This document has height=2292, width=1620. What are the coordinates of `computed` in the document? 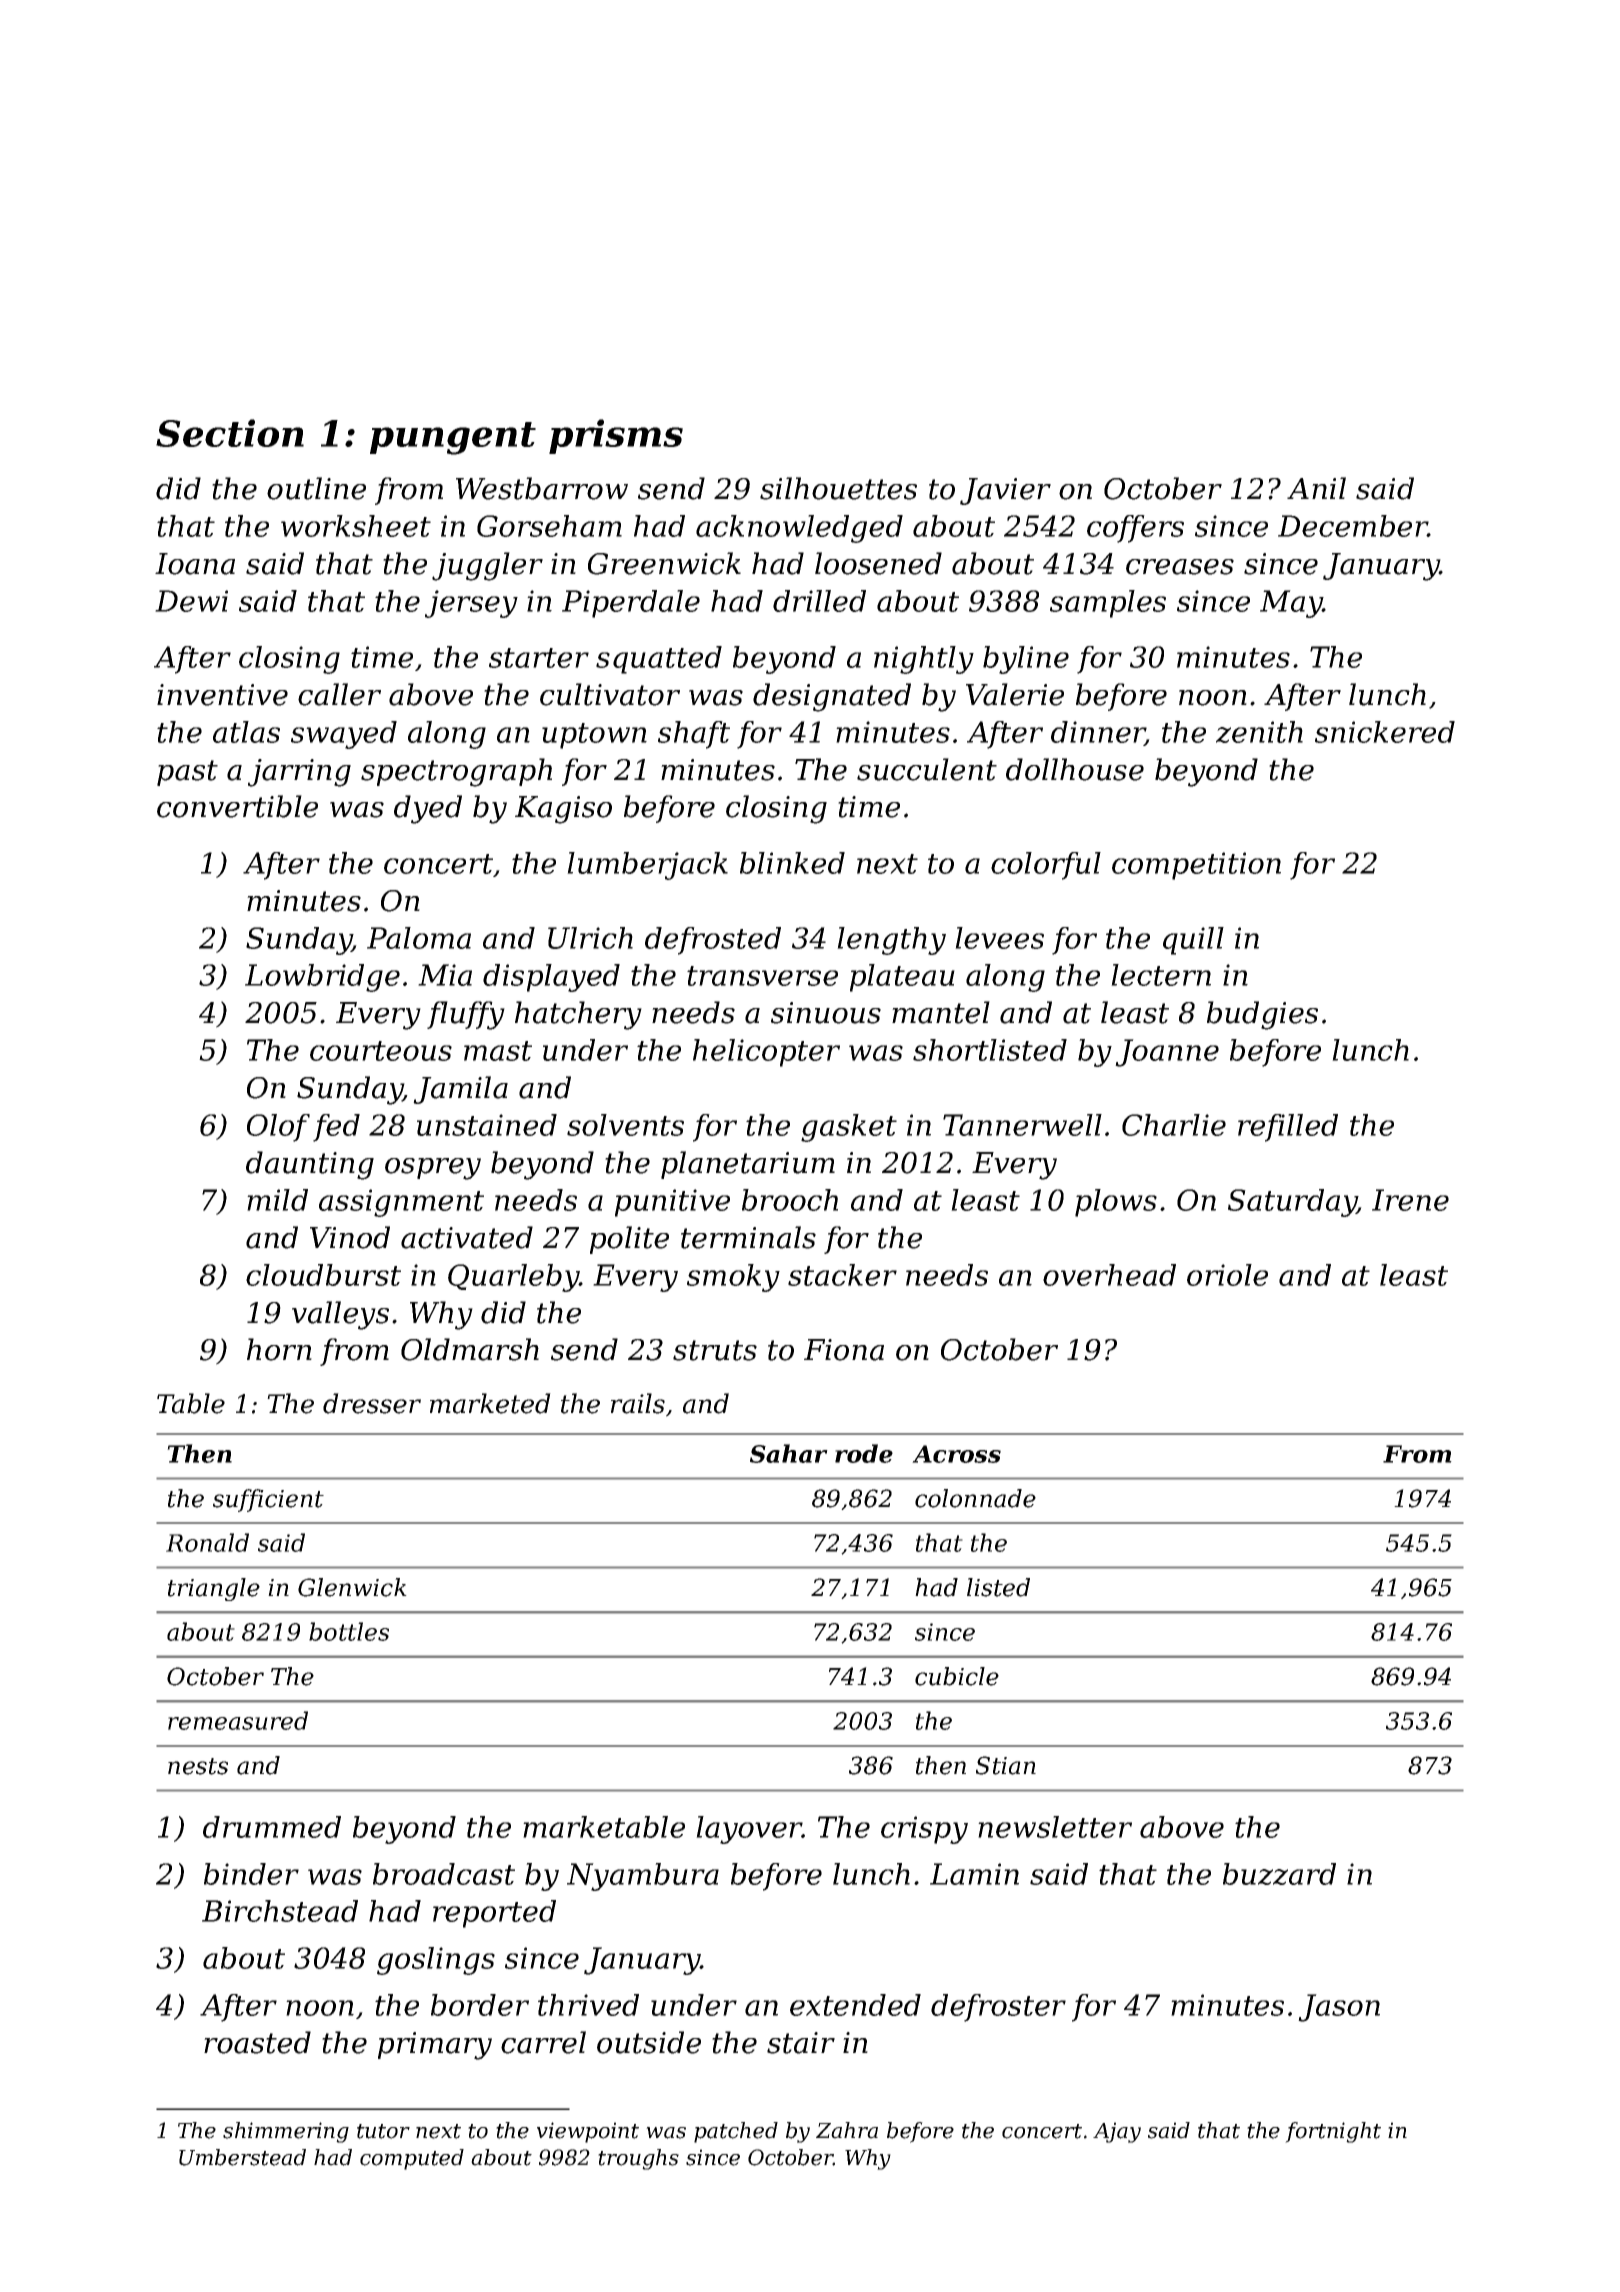 It's located at (412, 2159).
